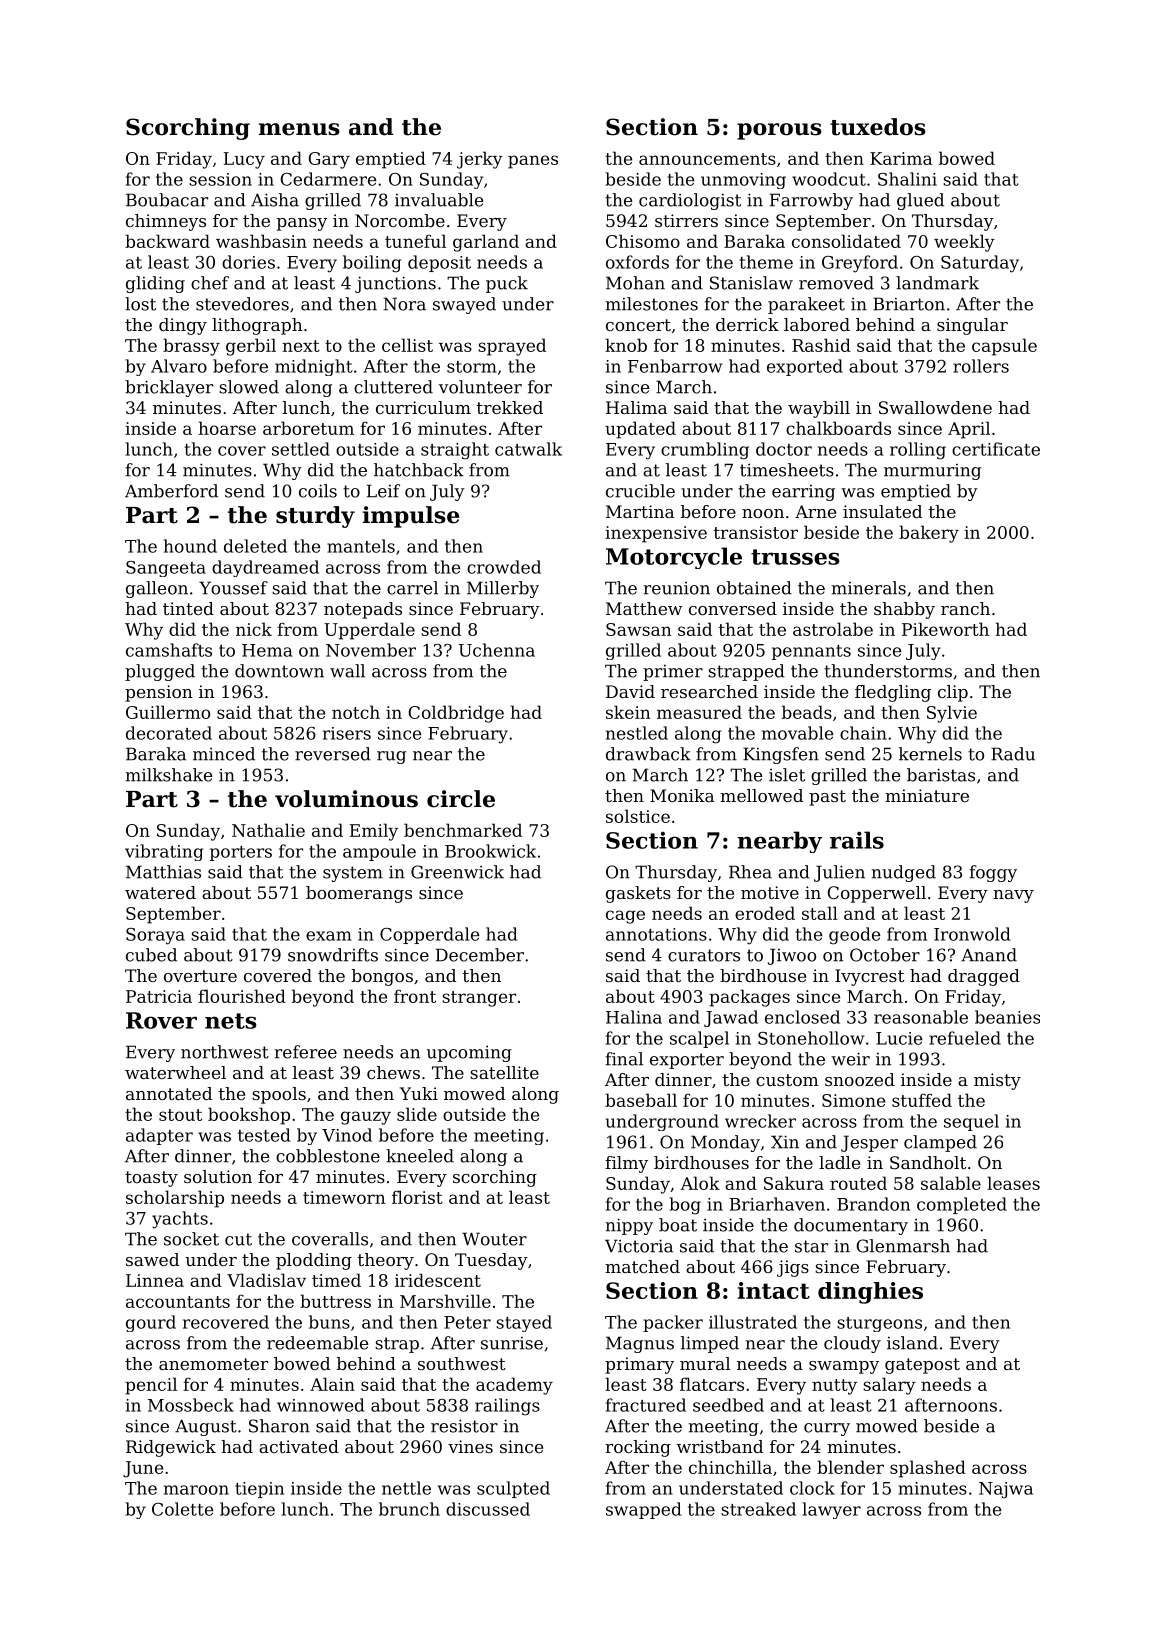 Image resolution: width=1168 pixels, height=1652 pixels. What do you see at coordinates (480, 160) in the image?
I see `jerky` at bounding box center [480, 160].
